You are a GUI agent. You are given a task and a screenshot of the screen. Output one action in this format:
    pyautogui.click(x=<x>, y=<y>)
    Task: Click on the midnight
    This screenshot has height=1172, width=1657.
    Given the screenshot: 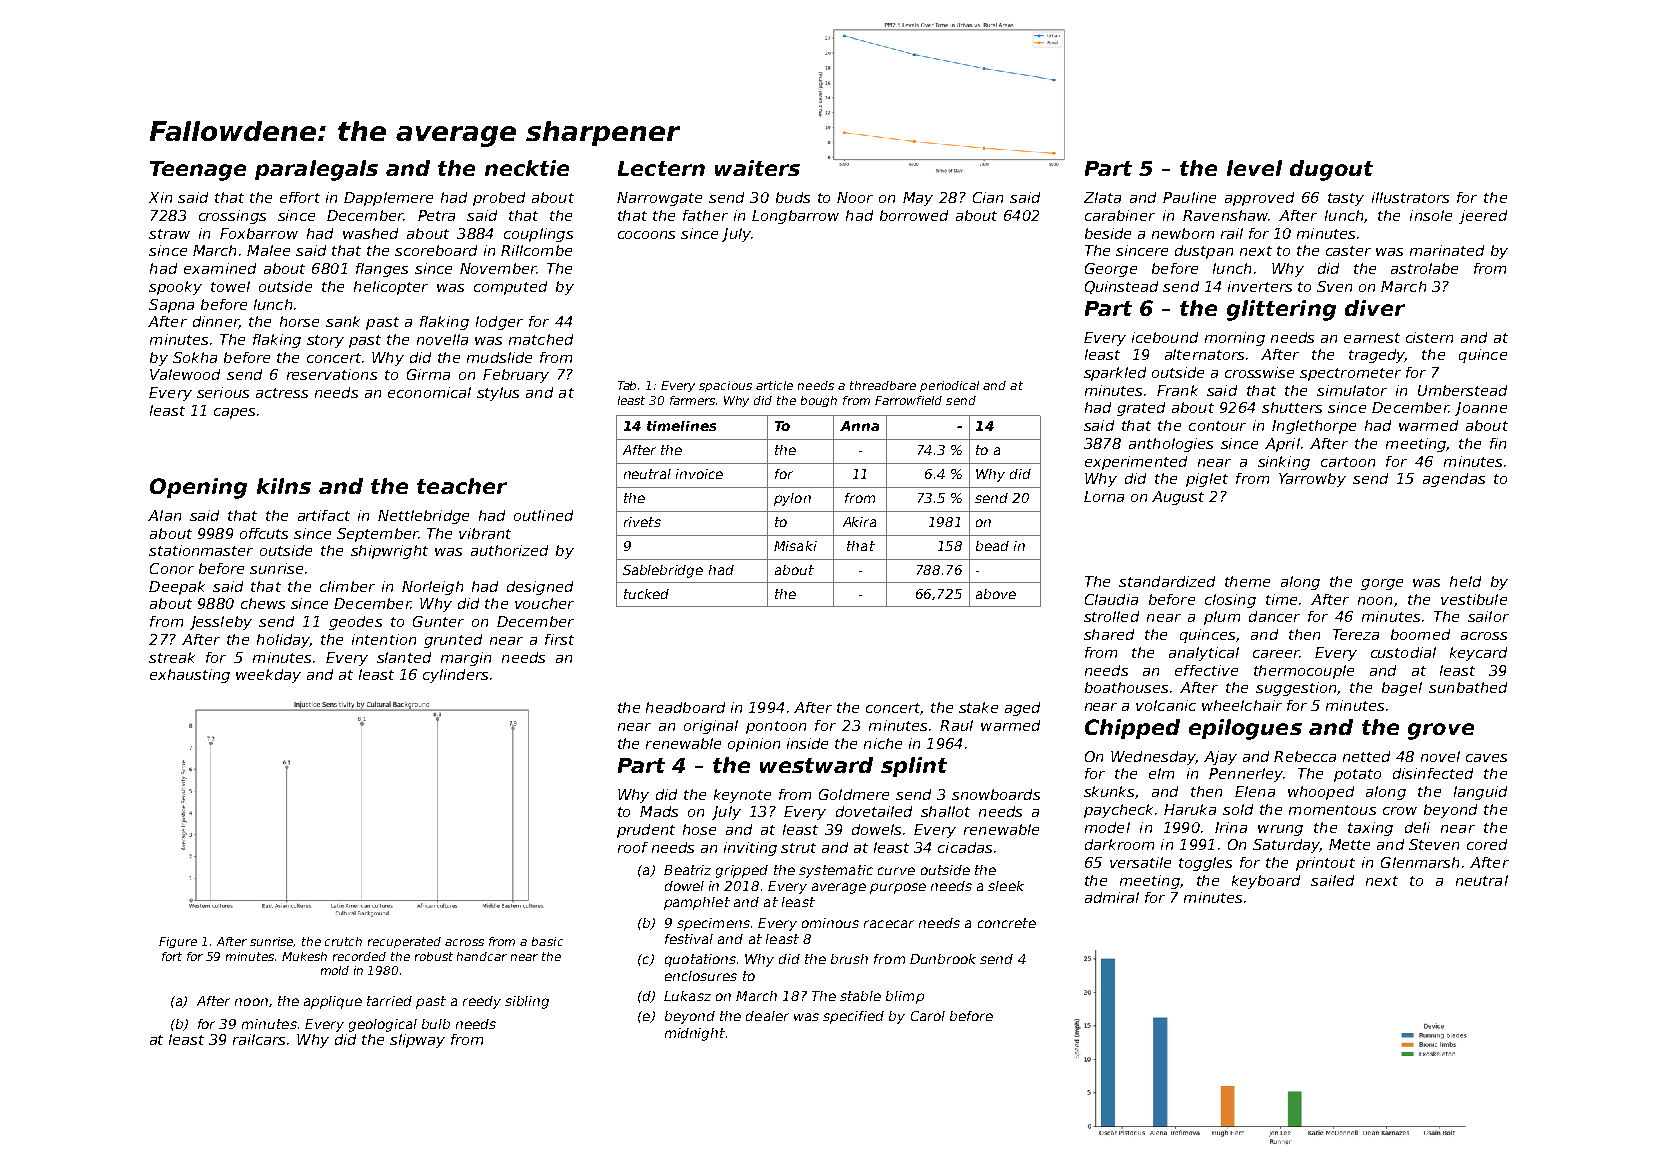 What is the action you would take?
    pyautogui.click(x=695, y=1034)
